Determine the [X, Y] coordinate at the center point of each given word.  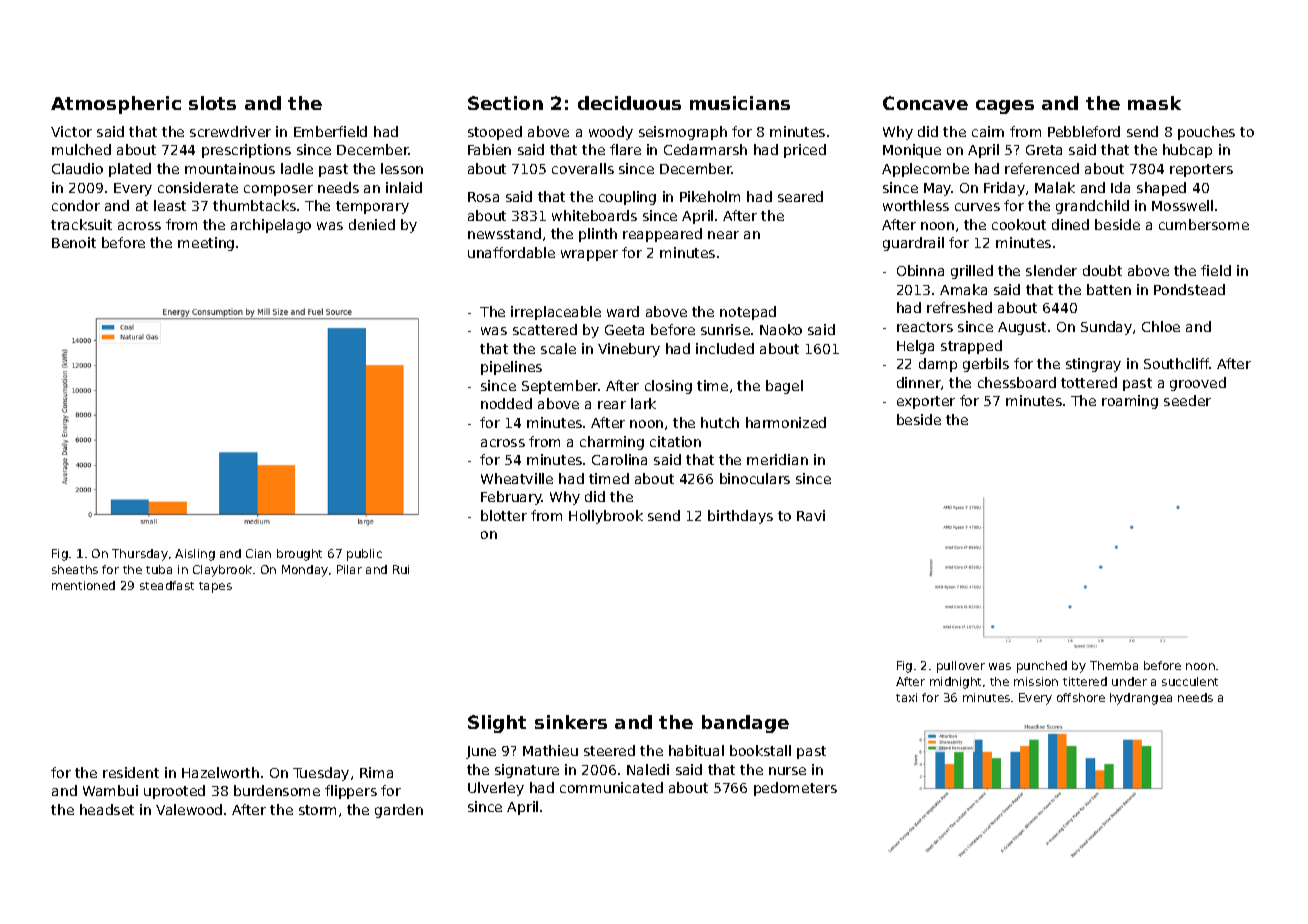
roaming [1130, 402]
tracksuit [81, 224]
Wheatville [517, 478]
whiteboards [594, 215]
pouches [1206, 133]
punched [1042, 667]
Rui [401, 569]
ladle [297, 168]
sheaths [75, 569]
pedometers [795, 789]
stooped [495, 133]
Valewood [189, 809]
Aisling [195, 555]
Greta [1044, 150]
